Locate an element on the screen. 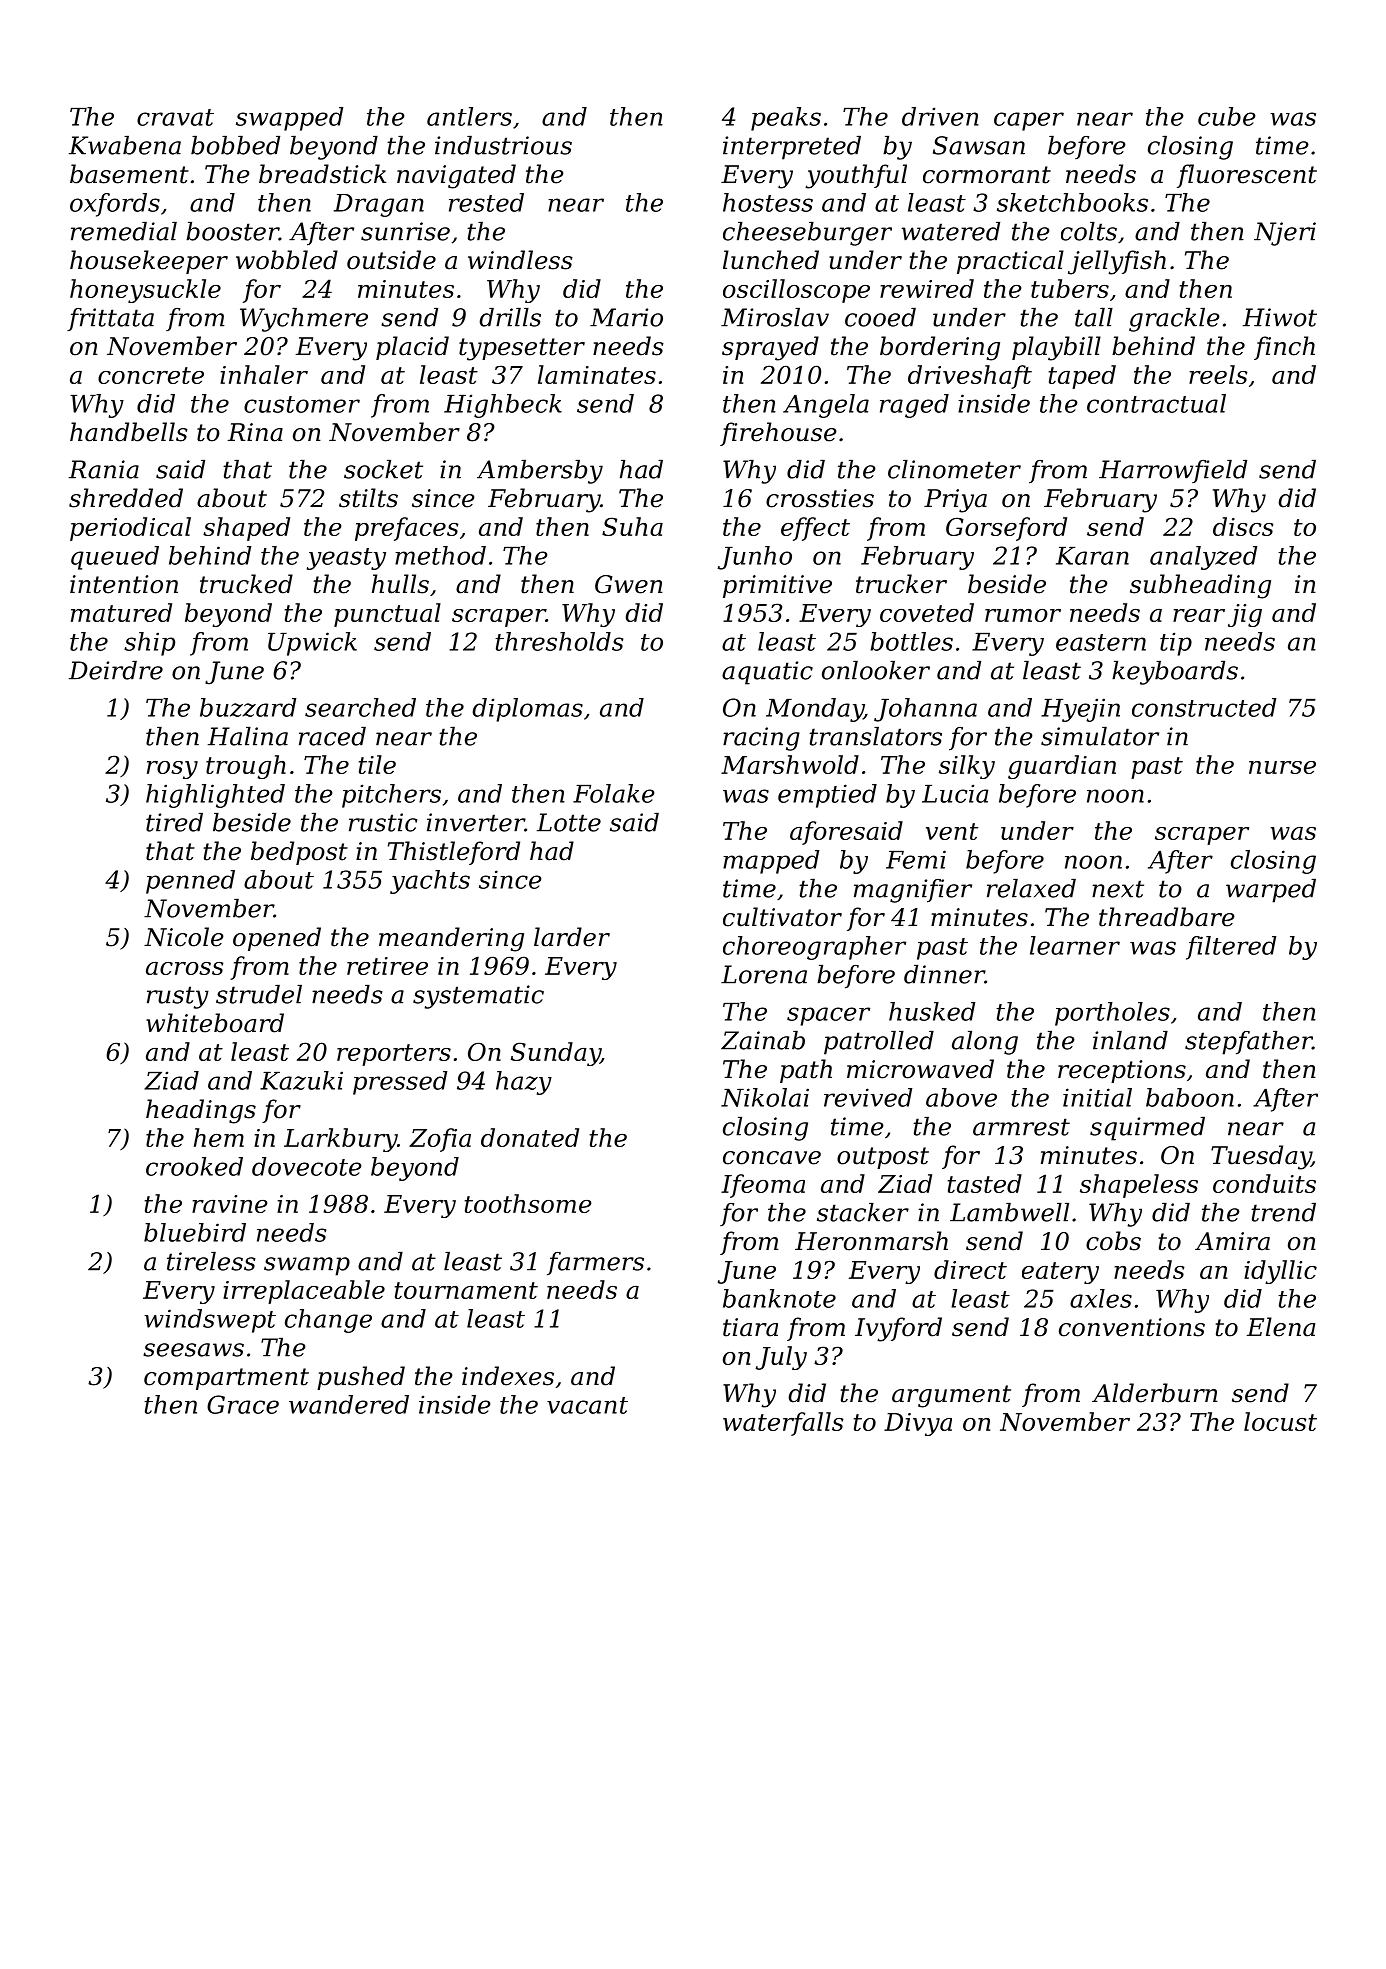  aquatic is located at coordinates (767, 673).
